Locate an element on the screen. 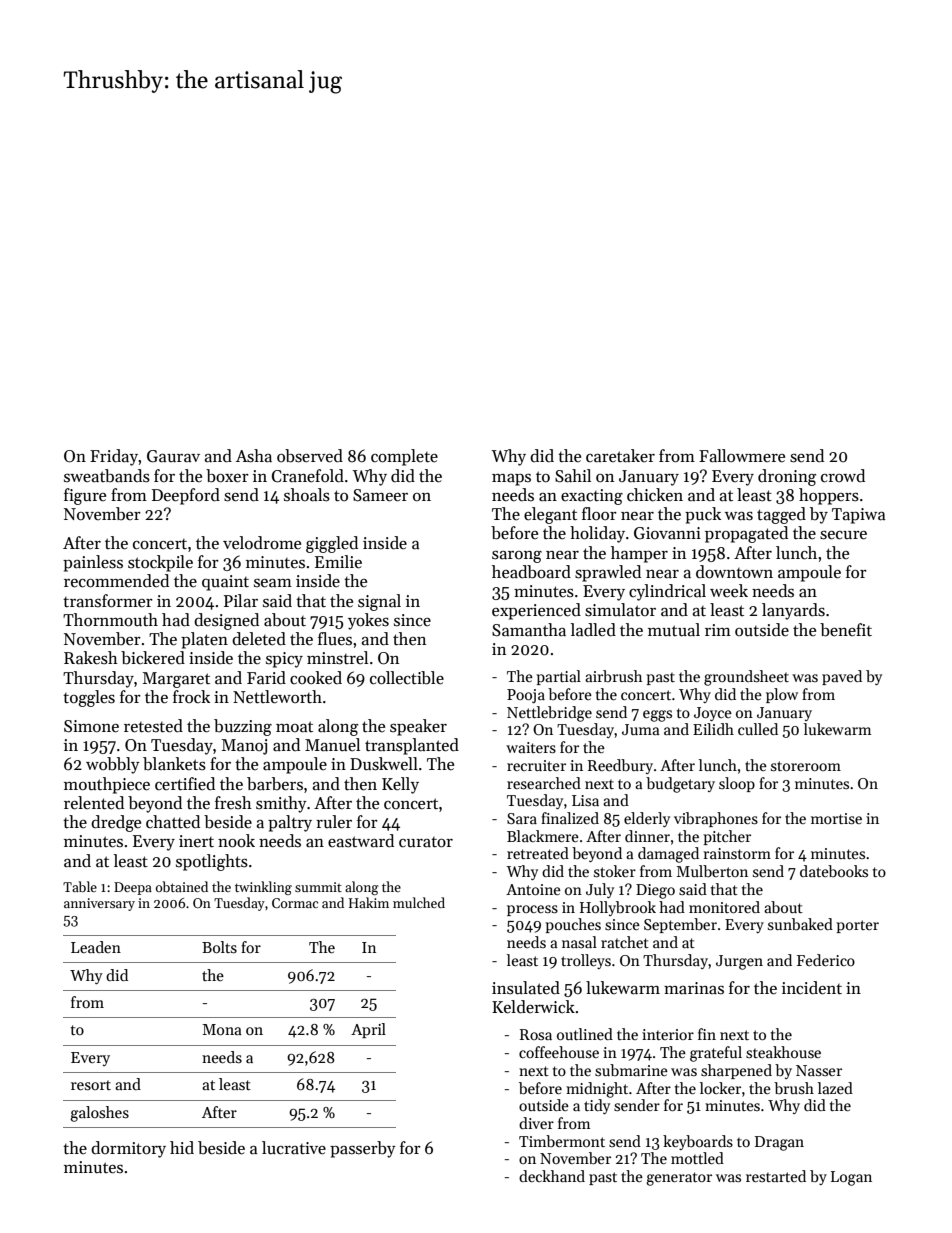 The height and width of the screenshot is (1233, 952). Rosa is located at coordinates (536, 1034).
